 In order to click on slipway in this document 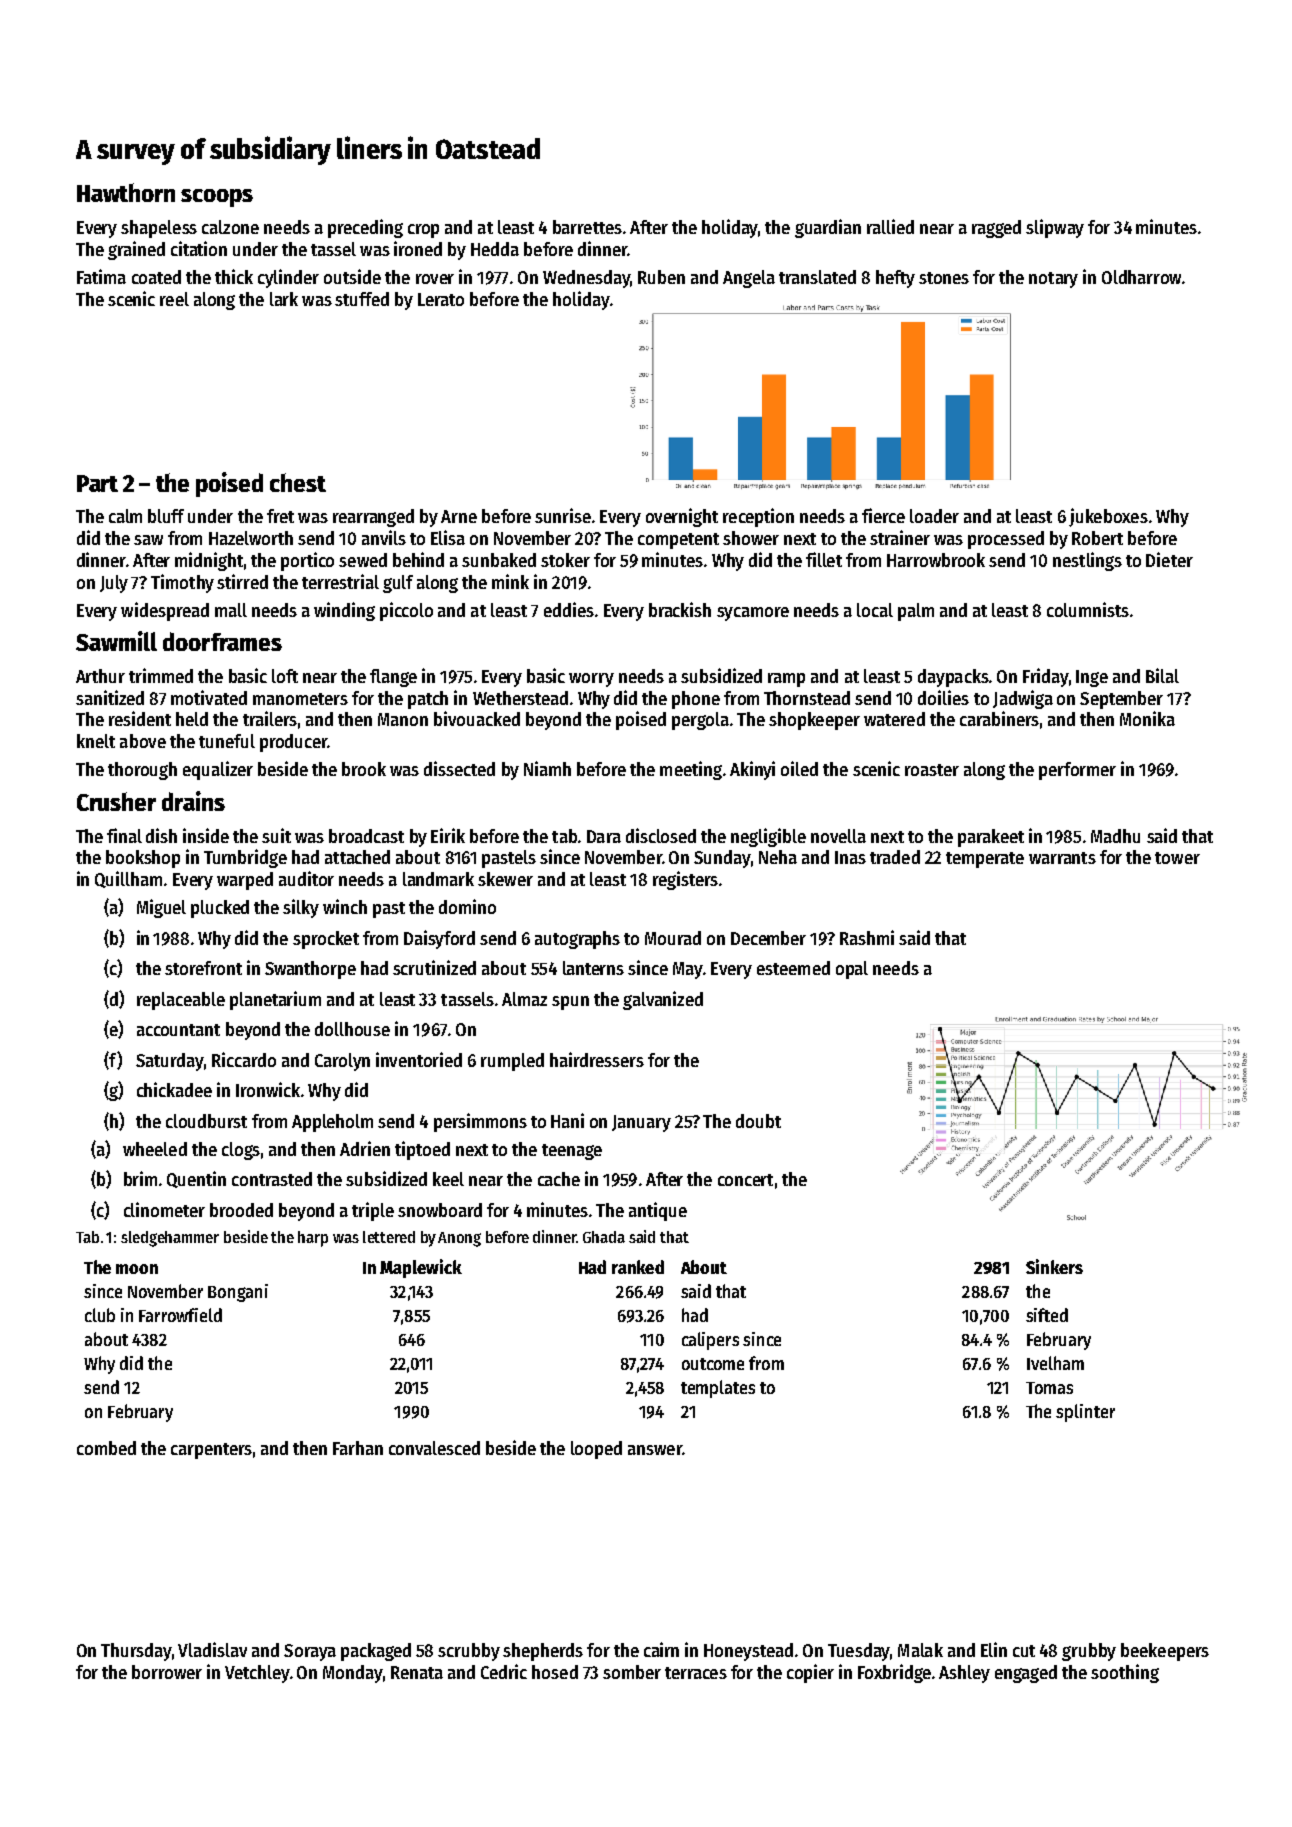, I will do `click(1055, 228)`.
